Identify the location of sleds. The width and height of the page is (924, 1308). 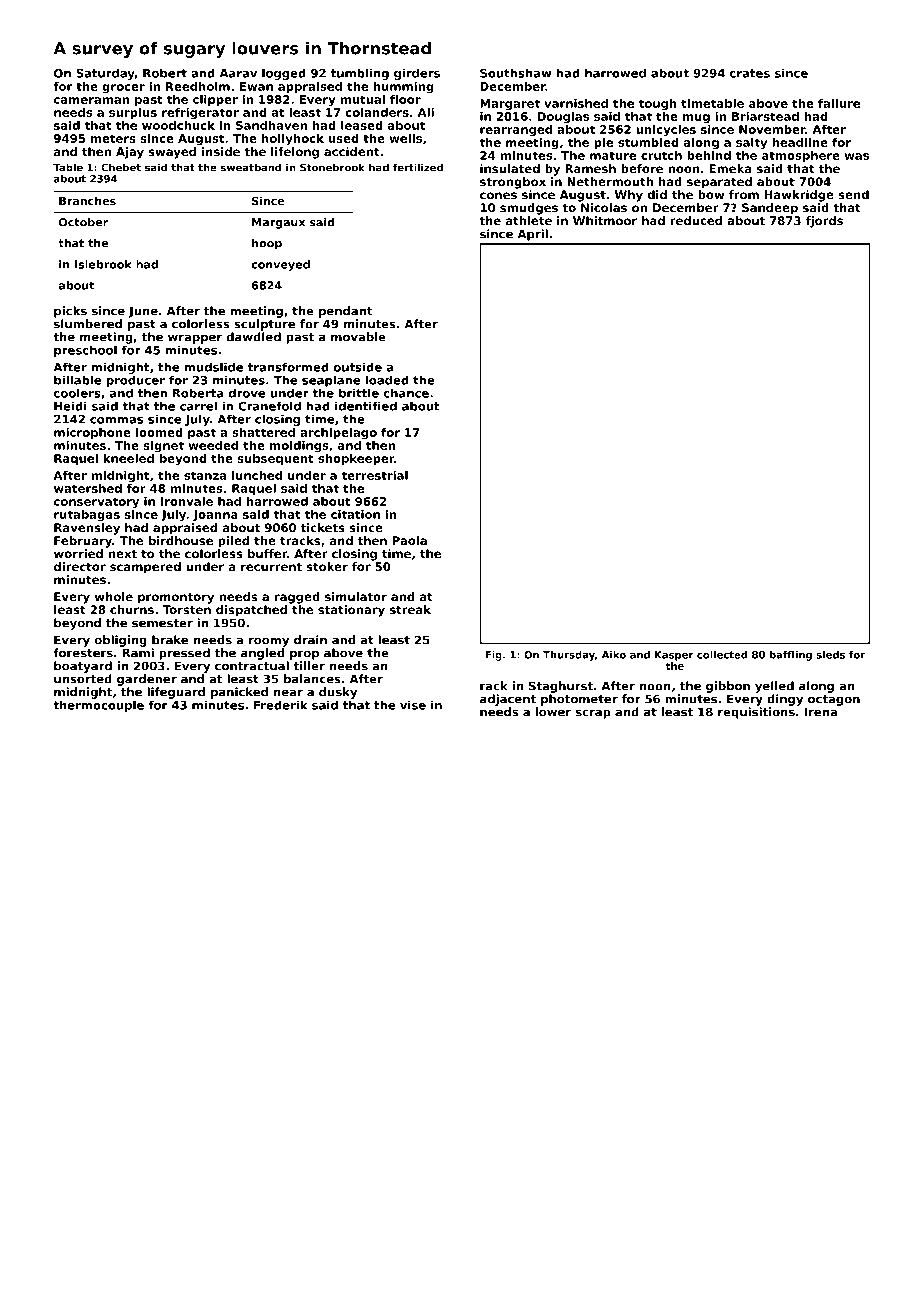
(830, 655).
